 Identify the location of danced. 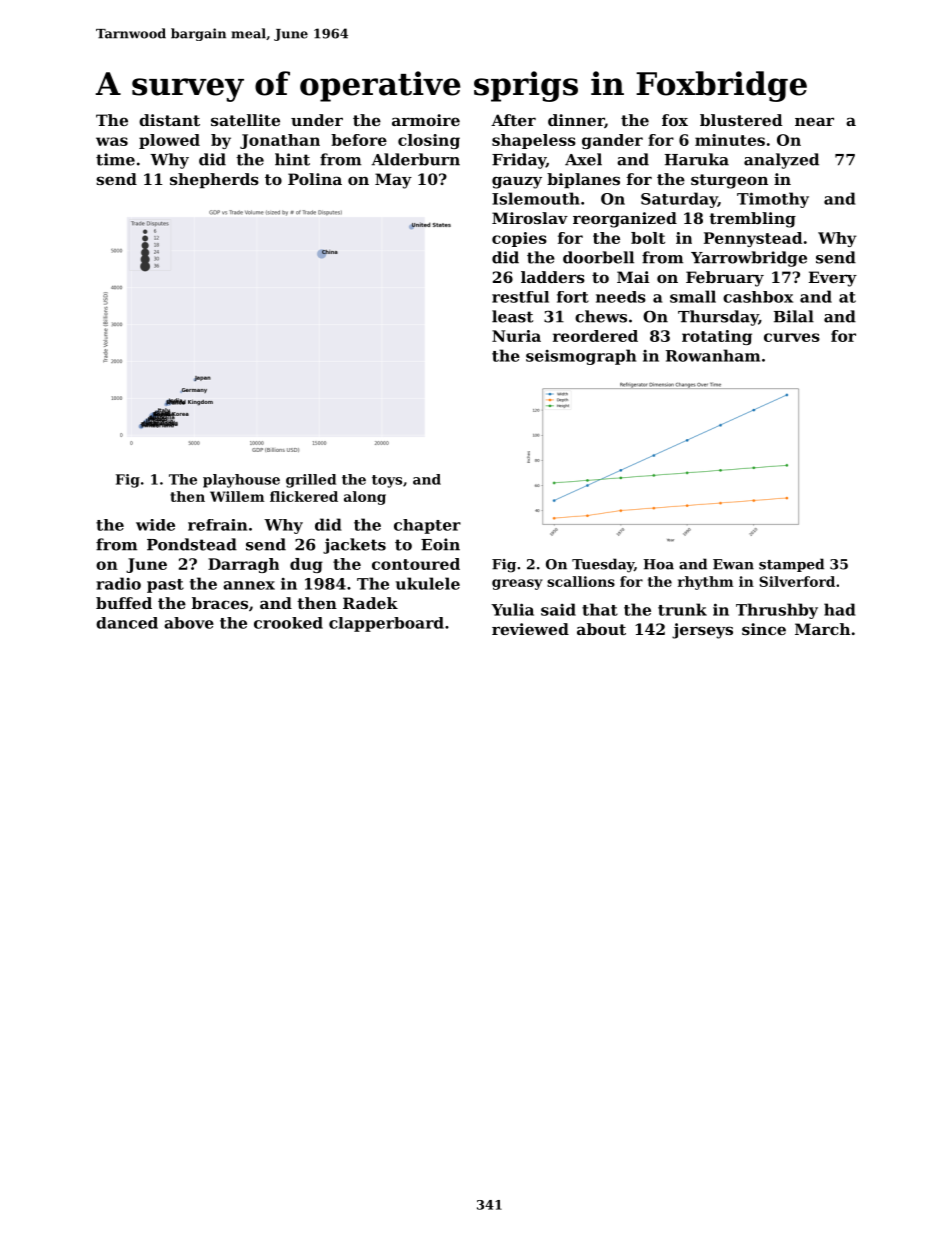
(127, 623).
